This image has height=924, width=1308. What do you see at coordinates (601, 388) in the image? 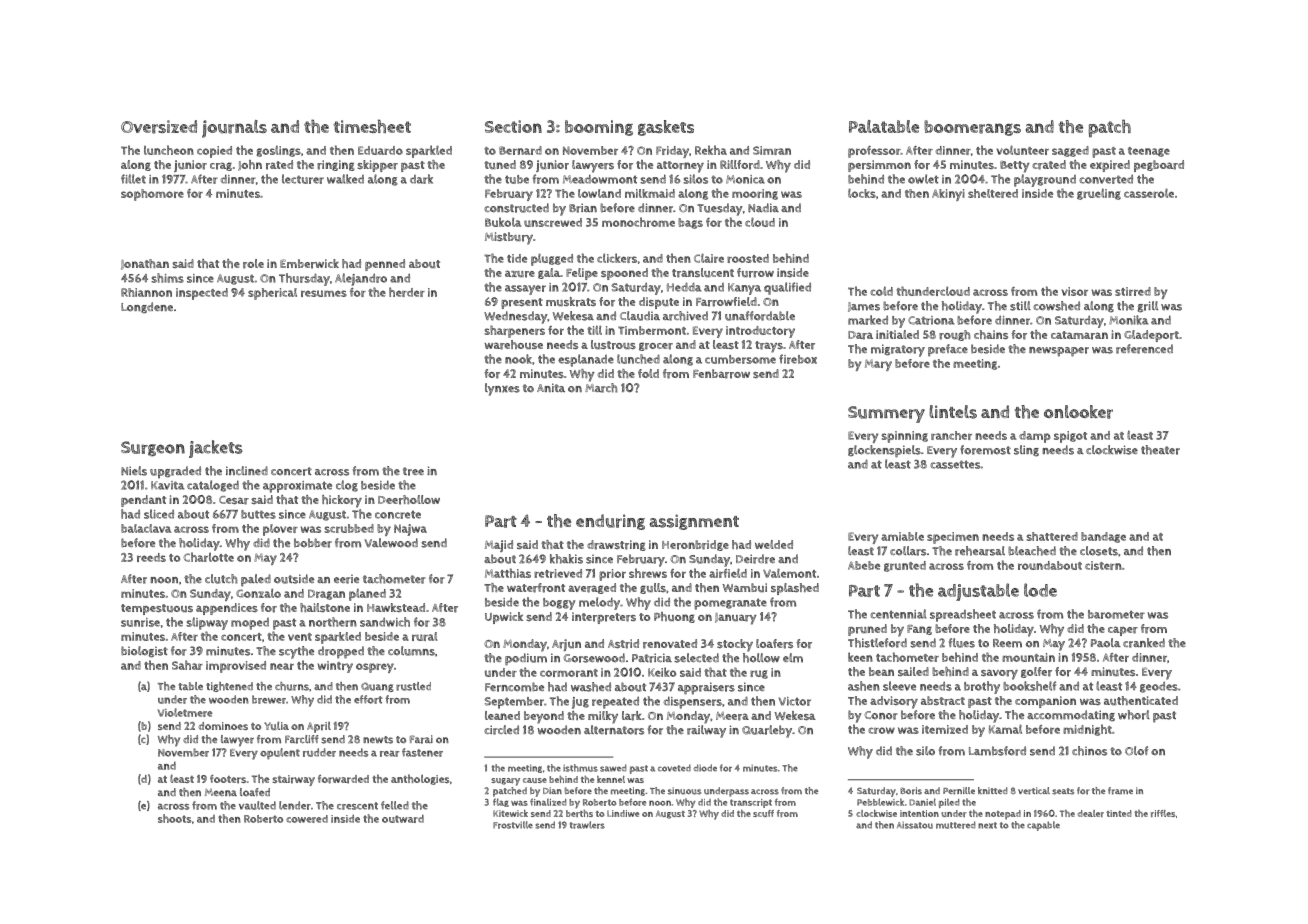
I see `March` at bounding box center [601, 388].
